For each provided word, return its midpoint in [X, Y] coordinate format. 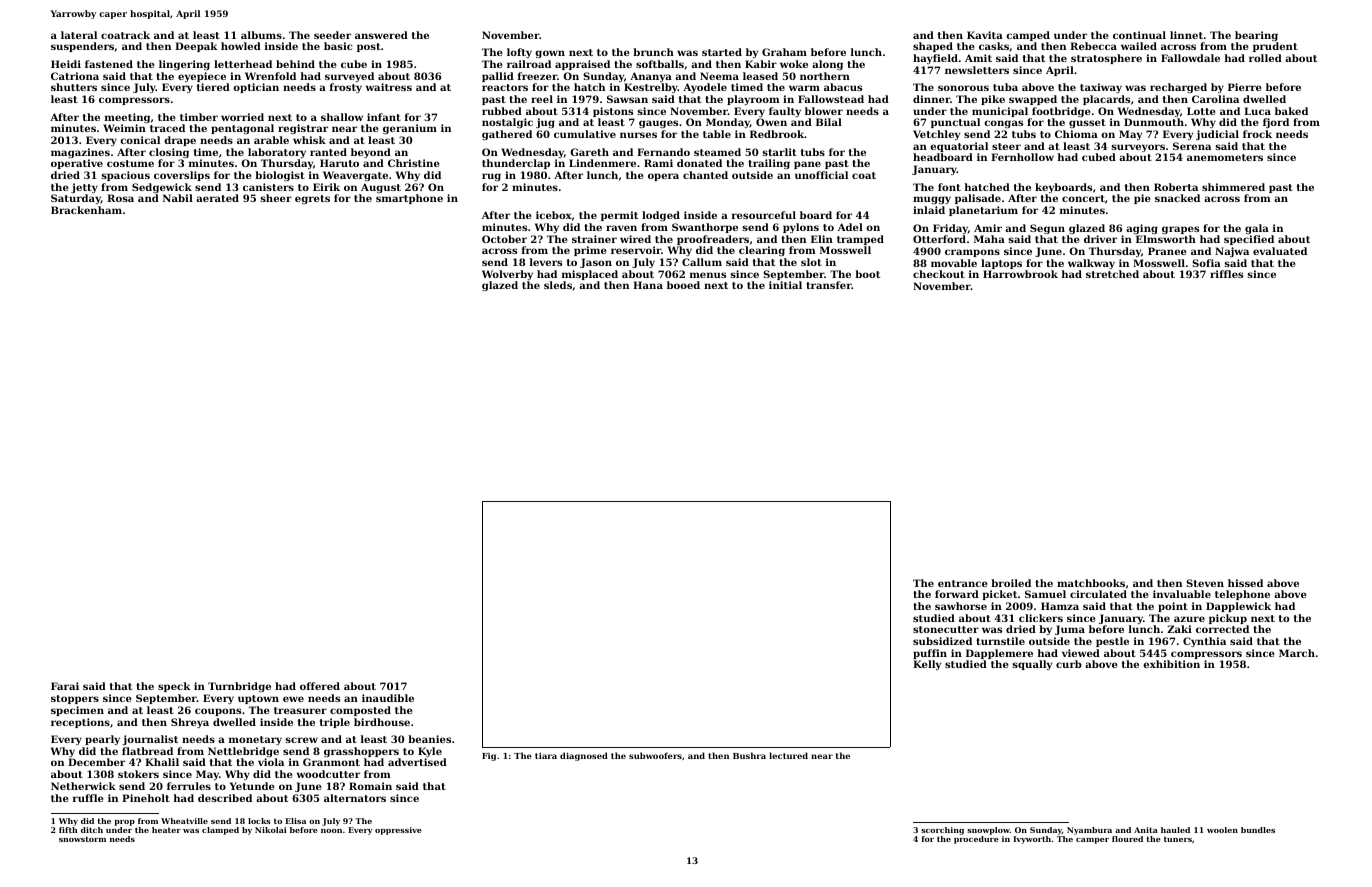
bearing [1256, 36]
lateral [79, 35]
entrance [963, 583]
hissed [1245, 583]
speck [174, 687]
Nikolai [270, 830]
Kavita [985, 35]
